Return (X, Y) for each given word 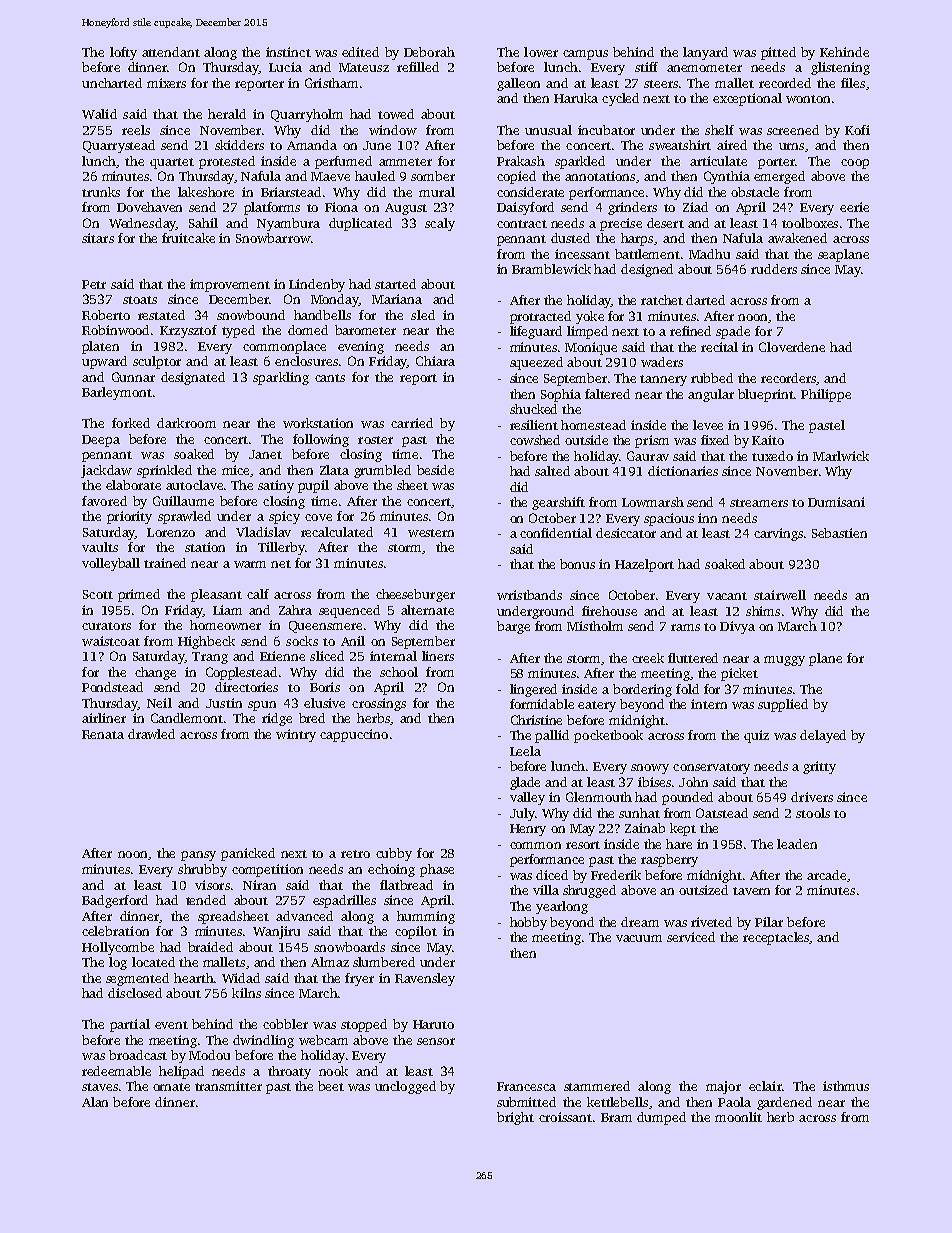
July (522, 814)
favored (104, 501)
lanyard (705, 53)
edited (360, 52)
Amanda (312, 145)
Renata (103, 734)
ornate (171, 1087)
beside (435, 470)
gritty (819, 767)
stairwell (780, 595)
